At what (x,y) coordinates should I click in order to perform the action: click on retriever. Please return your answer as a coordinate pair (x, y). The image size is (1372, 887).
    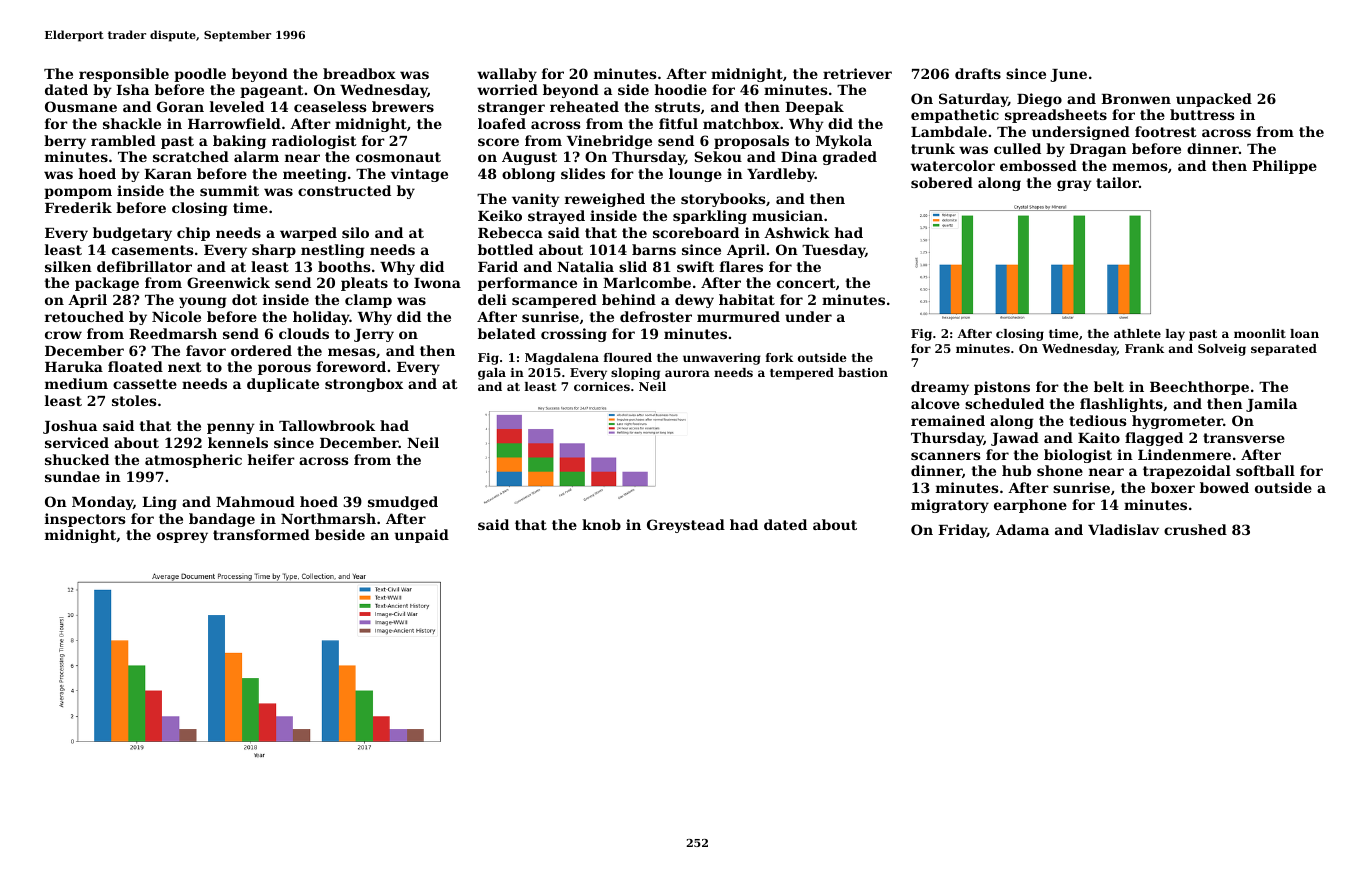
    Looking at the image, I should click on (857, 73).
